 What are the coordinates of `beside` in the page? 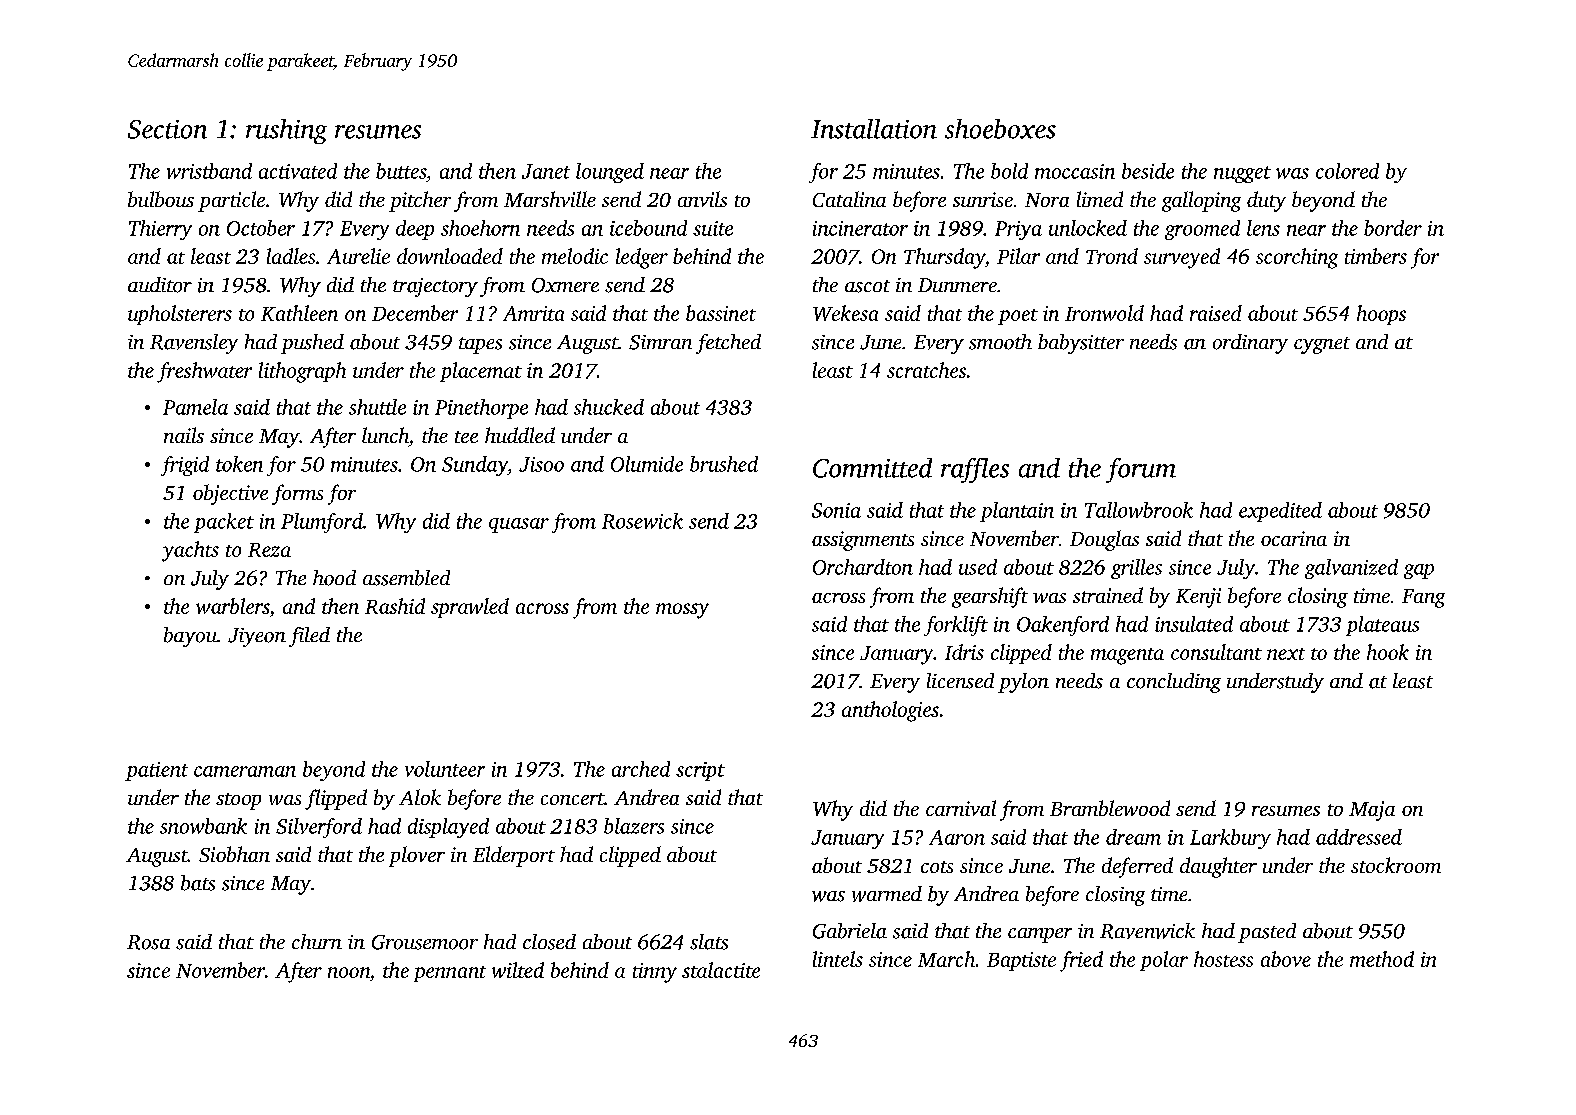 It's located at (1148, 171).
